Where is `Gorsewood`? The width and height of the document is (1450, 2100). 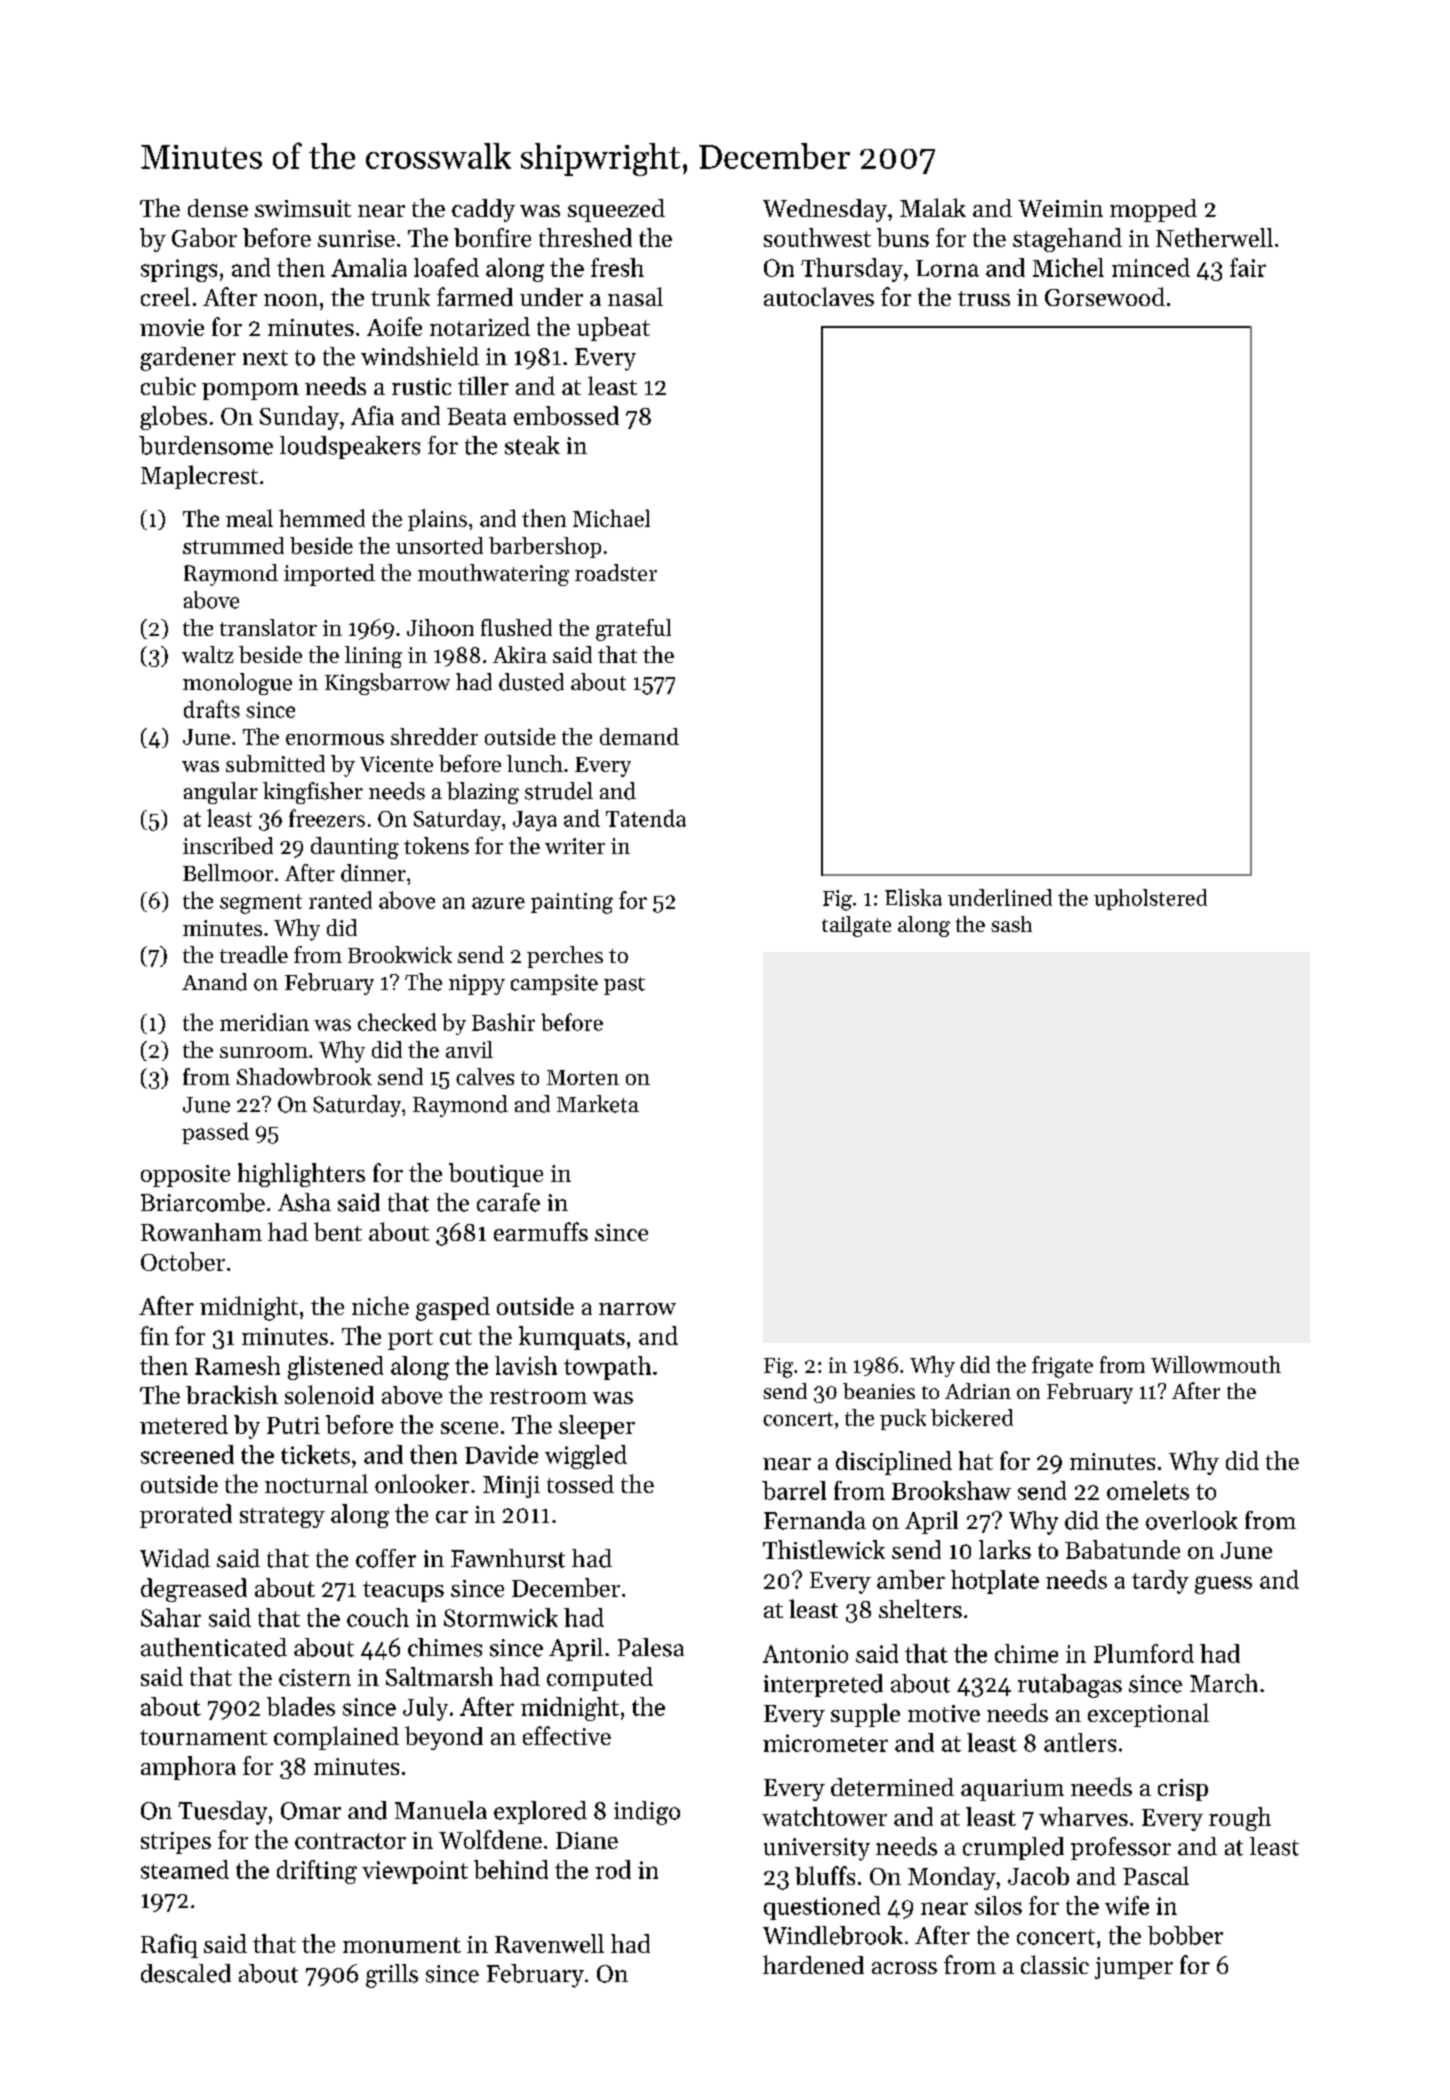 Gorsewood is located at coordinates (1105, 296).
